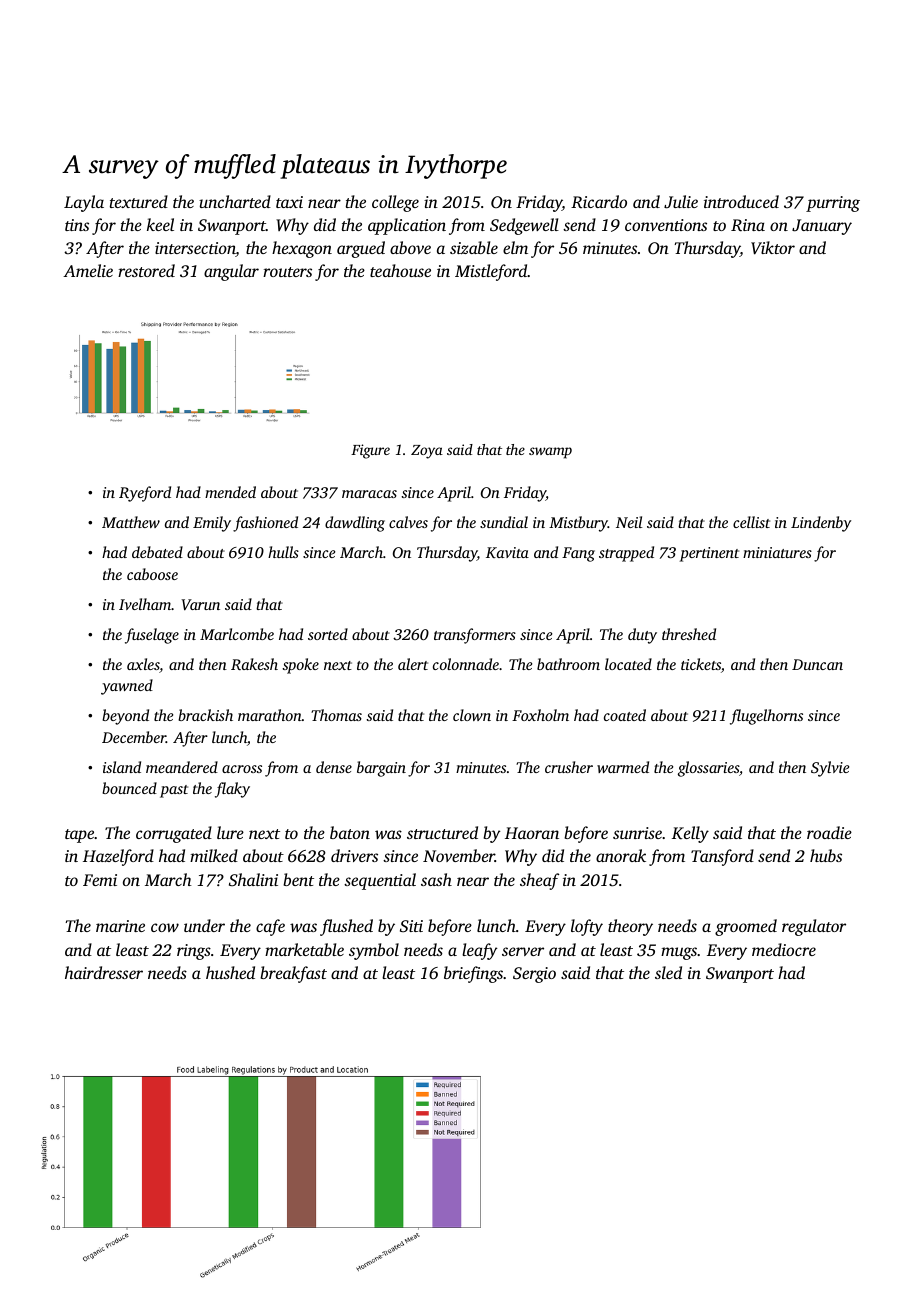  I want to click on Siti, so click(411, 926).
